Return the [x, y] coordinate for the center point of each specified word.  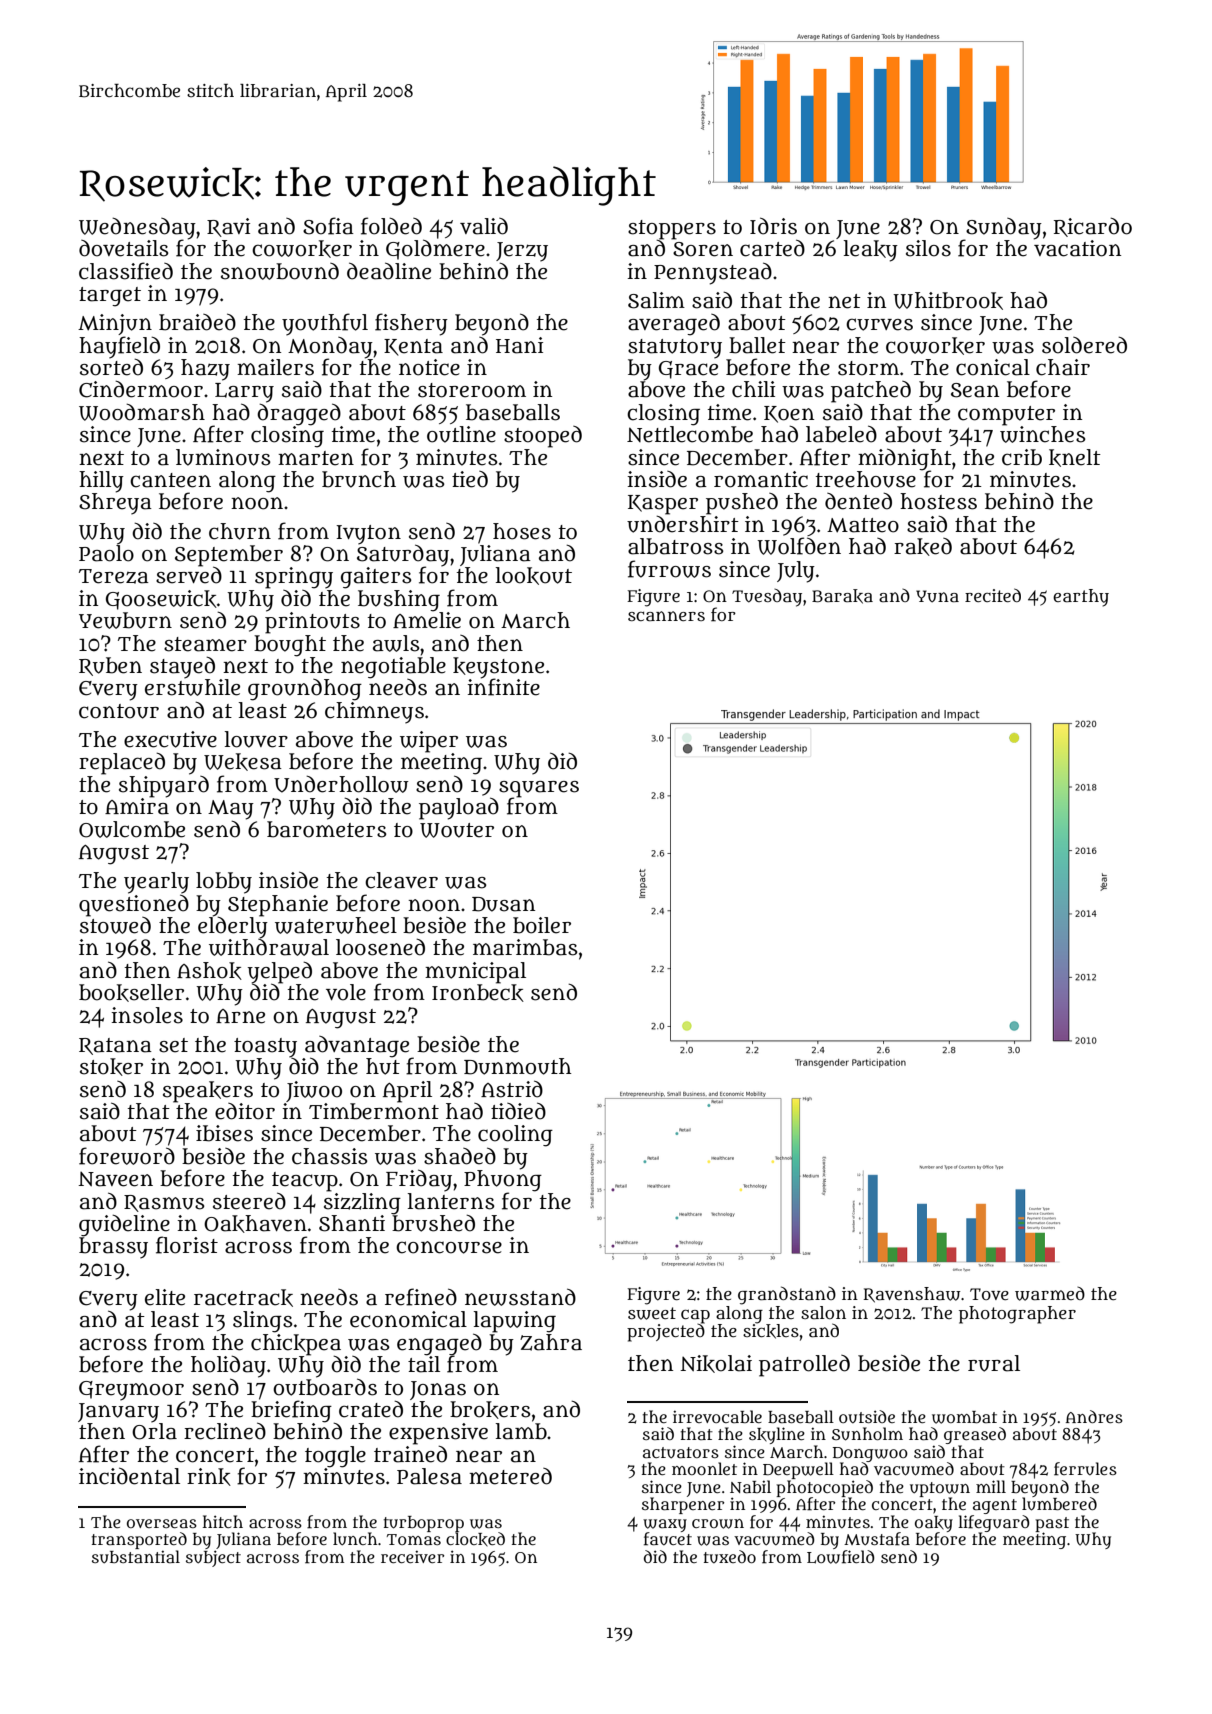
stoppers [672, 229]
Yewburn [125, 620]
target [110, 297]
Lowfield [841, 1557]
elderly [233, 927]
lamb [521, 1431]
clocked [475, 1539]
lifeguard [994, 1523]
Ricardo [1093, 227]
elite [165, 1297]
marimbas [525, 947]
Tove [989, 1294]
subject [213, 1558]
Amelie [427, 620]
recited [993, 595]
